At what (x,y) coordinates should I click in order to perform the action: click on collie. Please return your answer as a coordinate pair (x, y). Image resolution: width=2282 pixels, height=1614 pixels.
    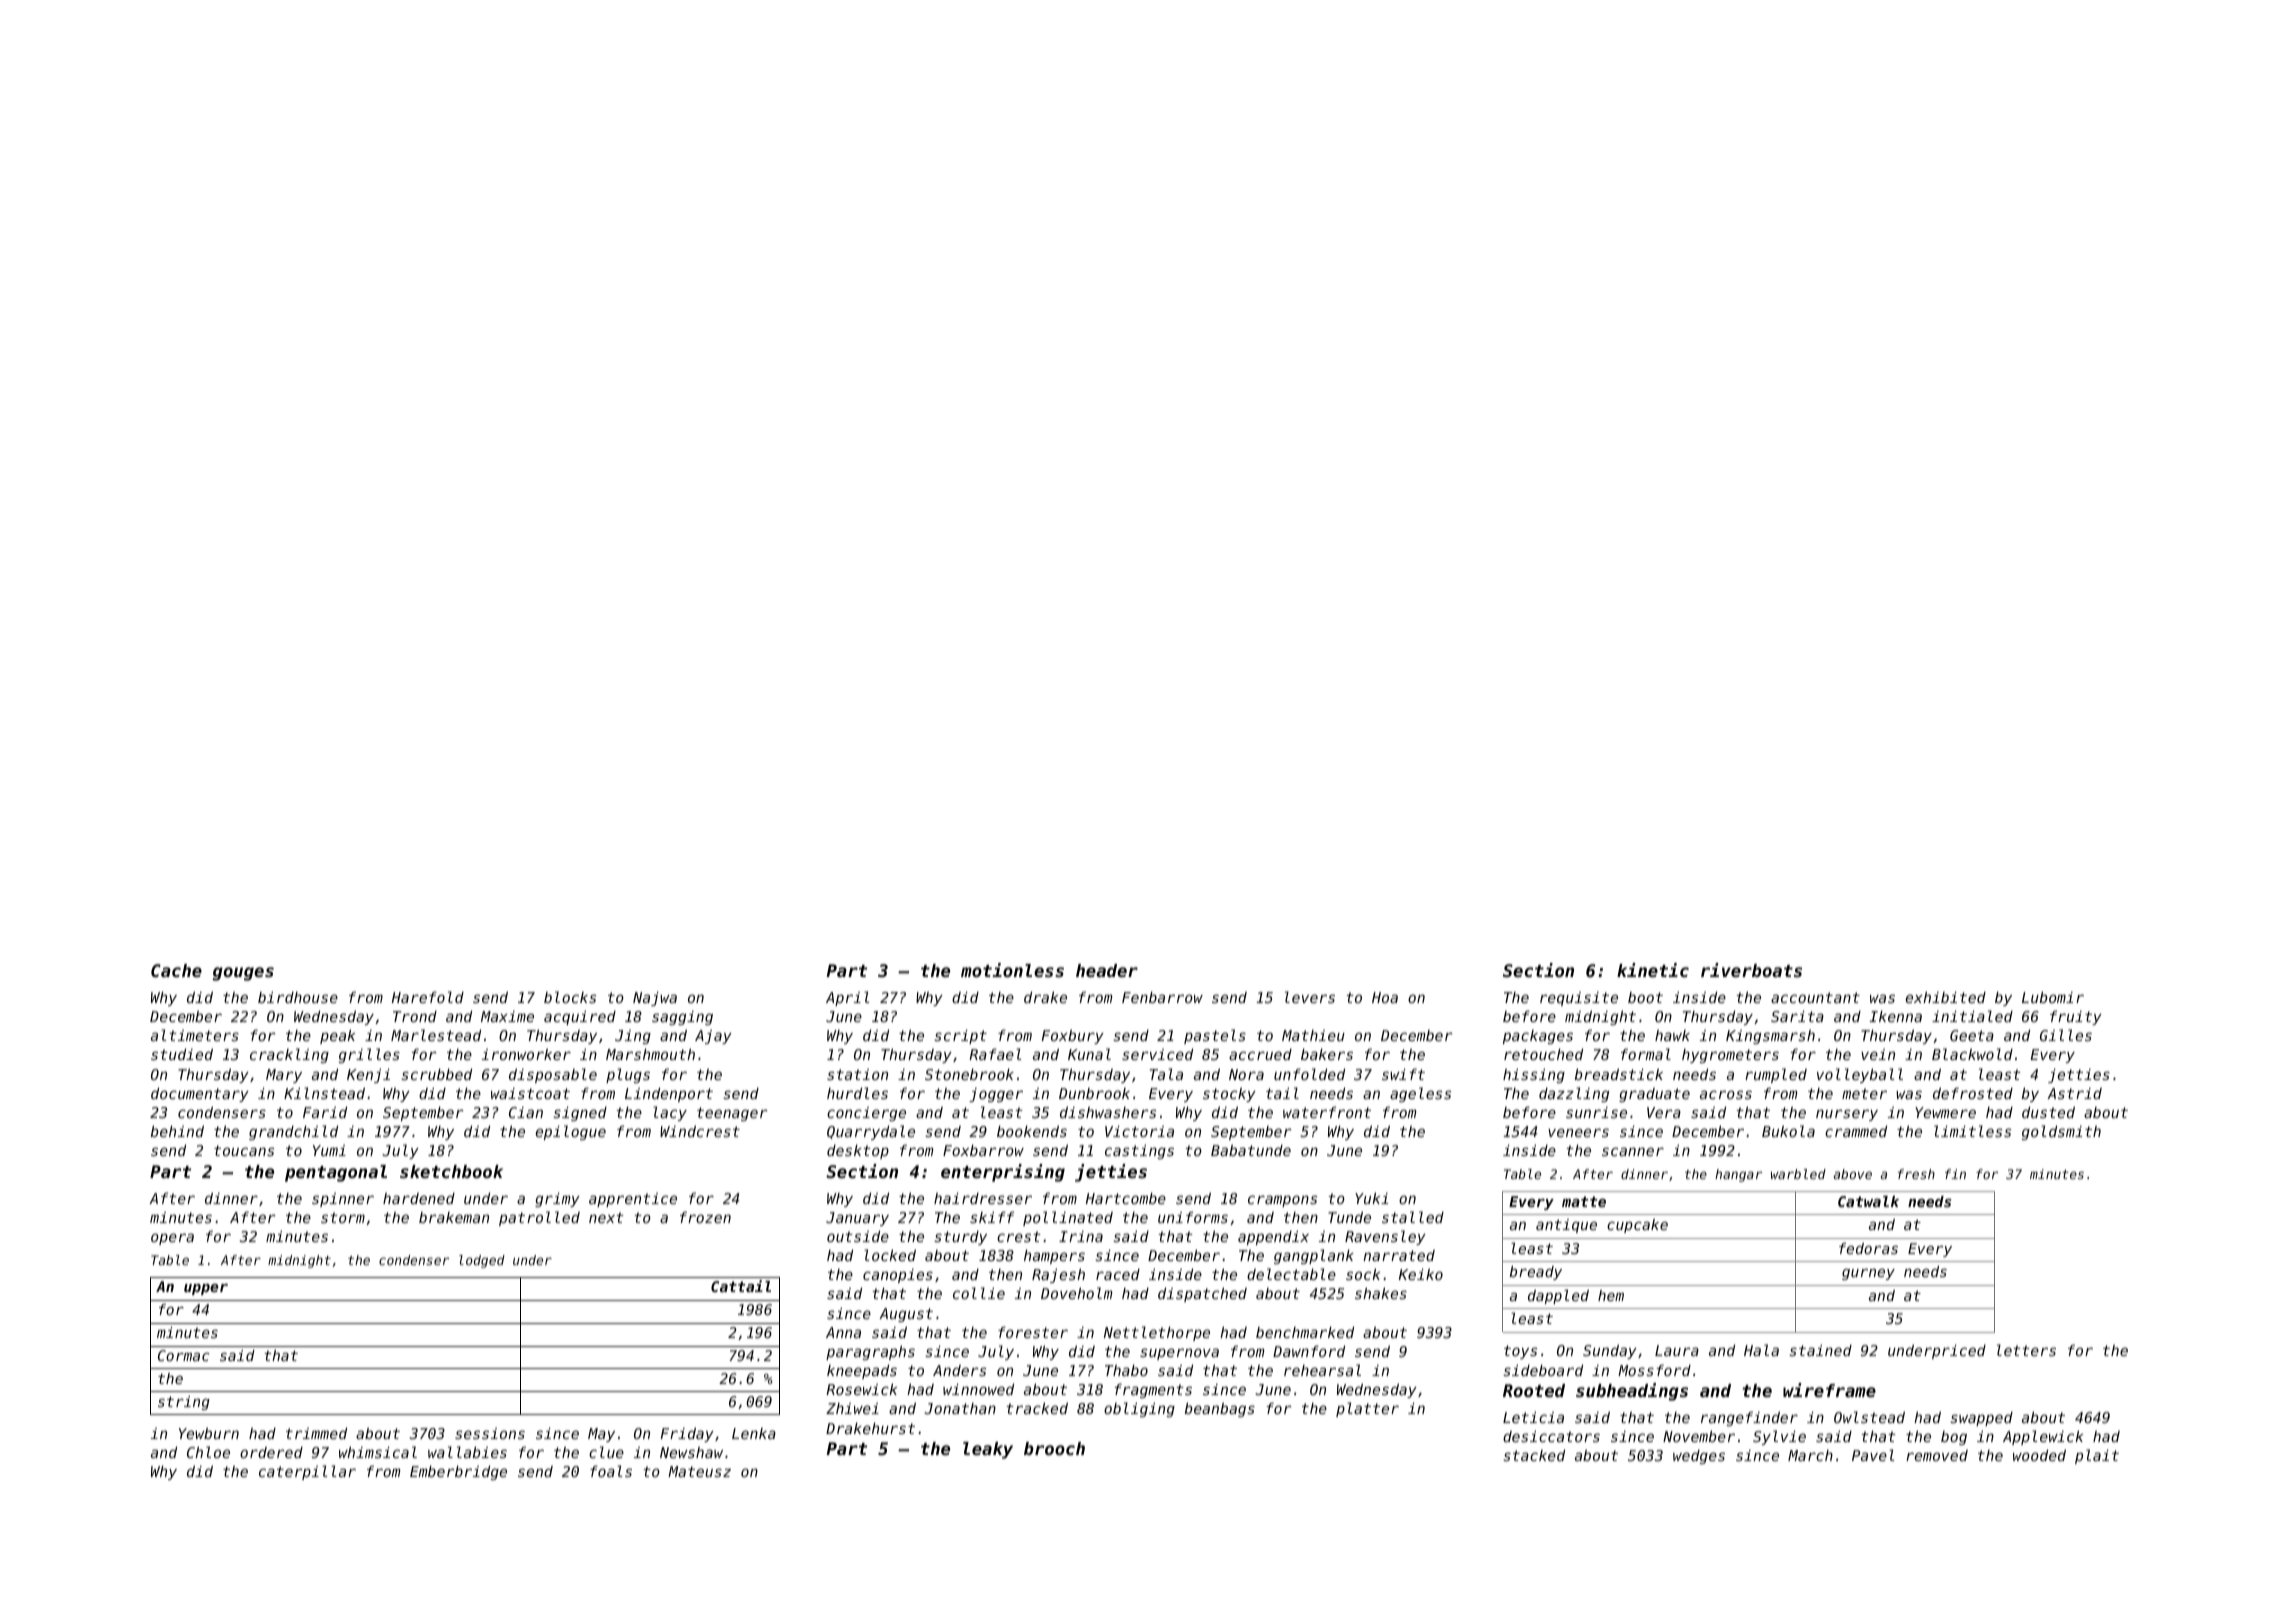
    Looking at the image, I should click on (979, 1293).
